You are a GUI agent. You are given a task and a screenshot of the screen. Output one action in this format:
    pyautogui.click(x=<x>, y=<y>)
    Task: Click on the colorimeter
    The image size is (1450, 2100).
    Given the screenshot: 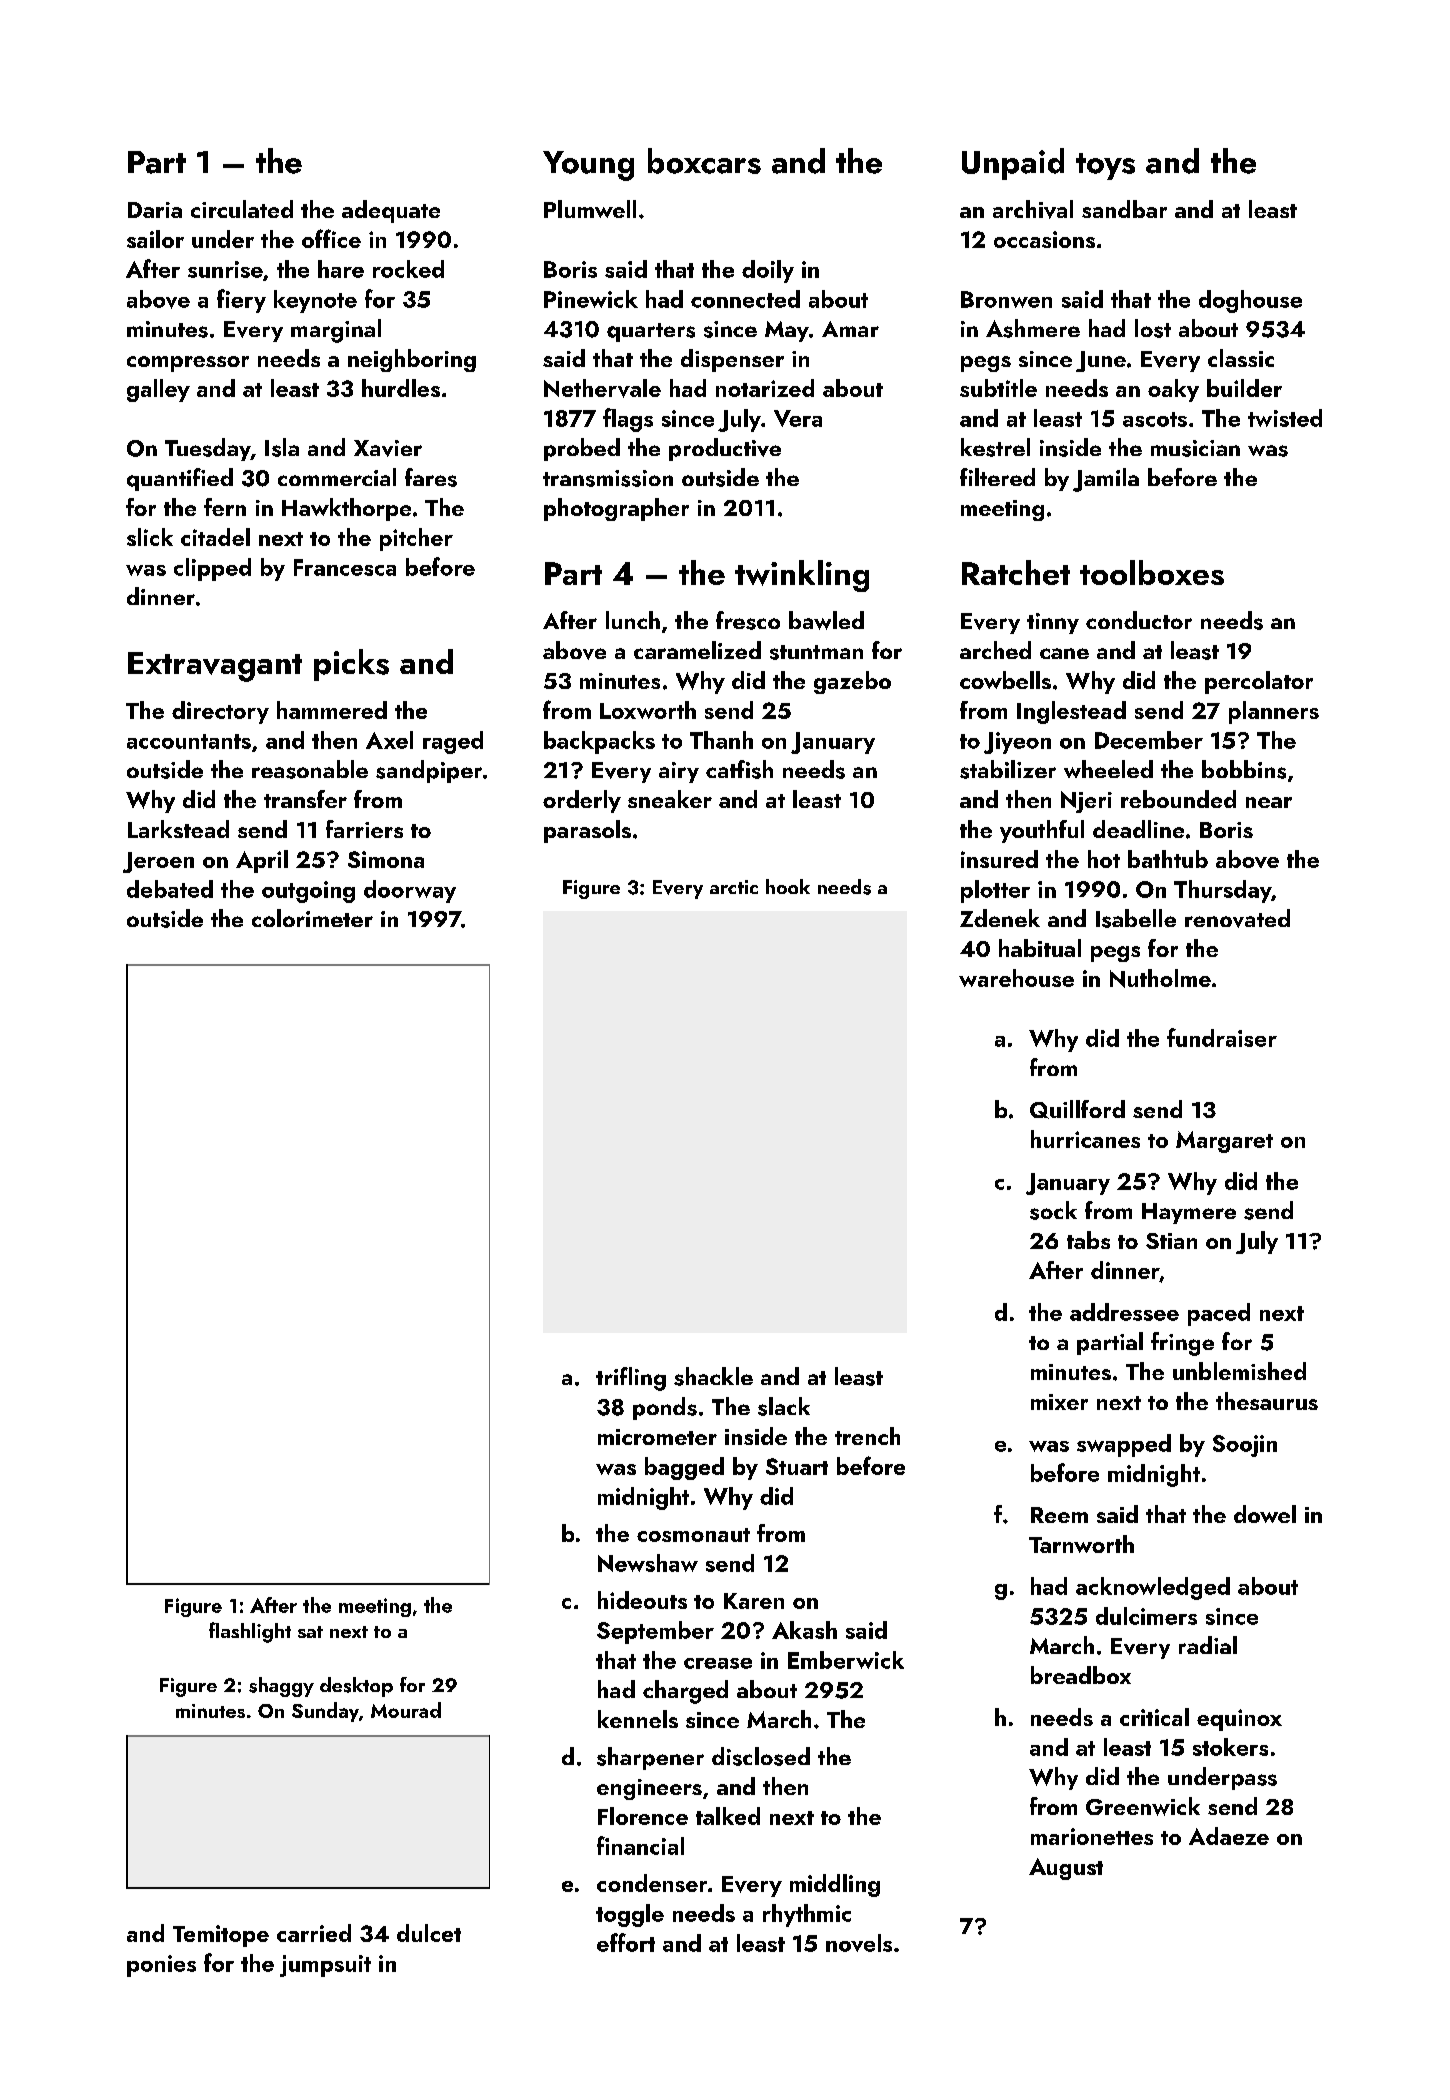 What is the action you would take?
    pyautogui.click(x=312, y=918)
